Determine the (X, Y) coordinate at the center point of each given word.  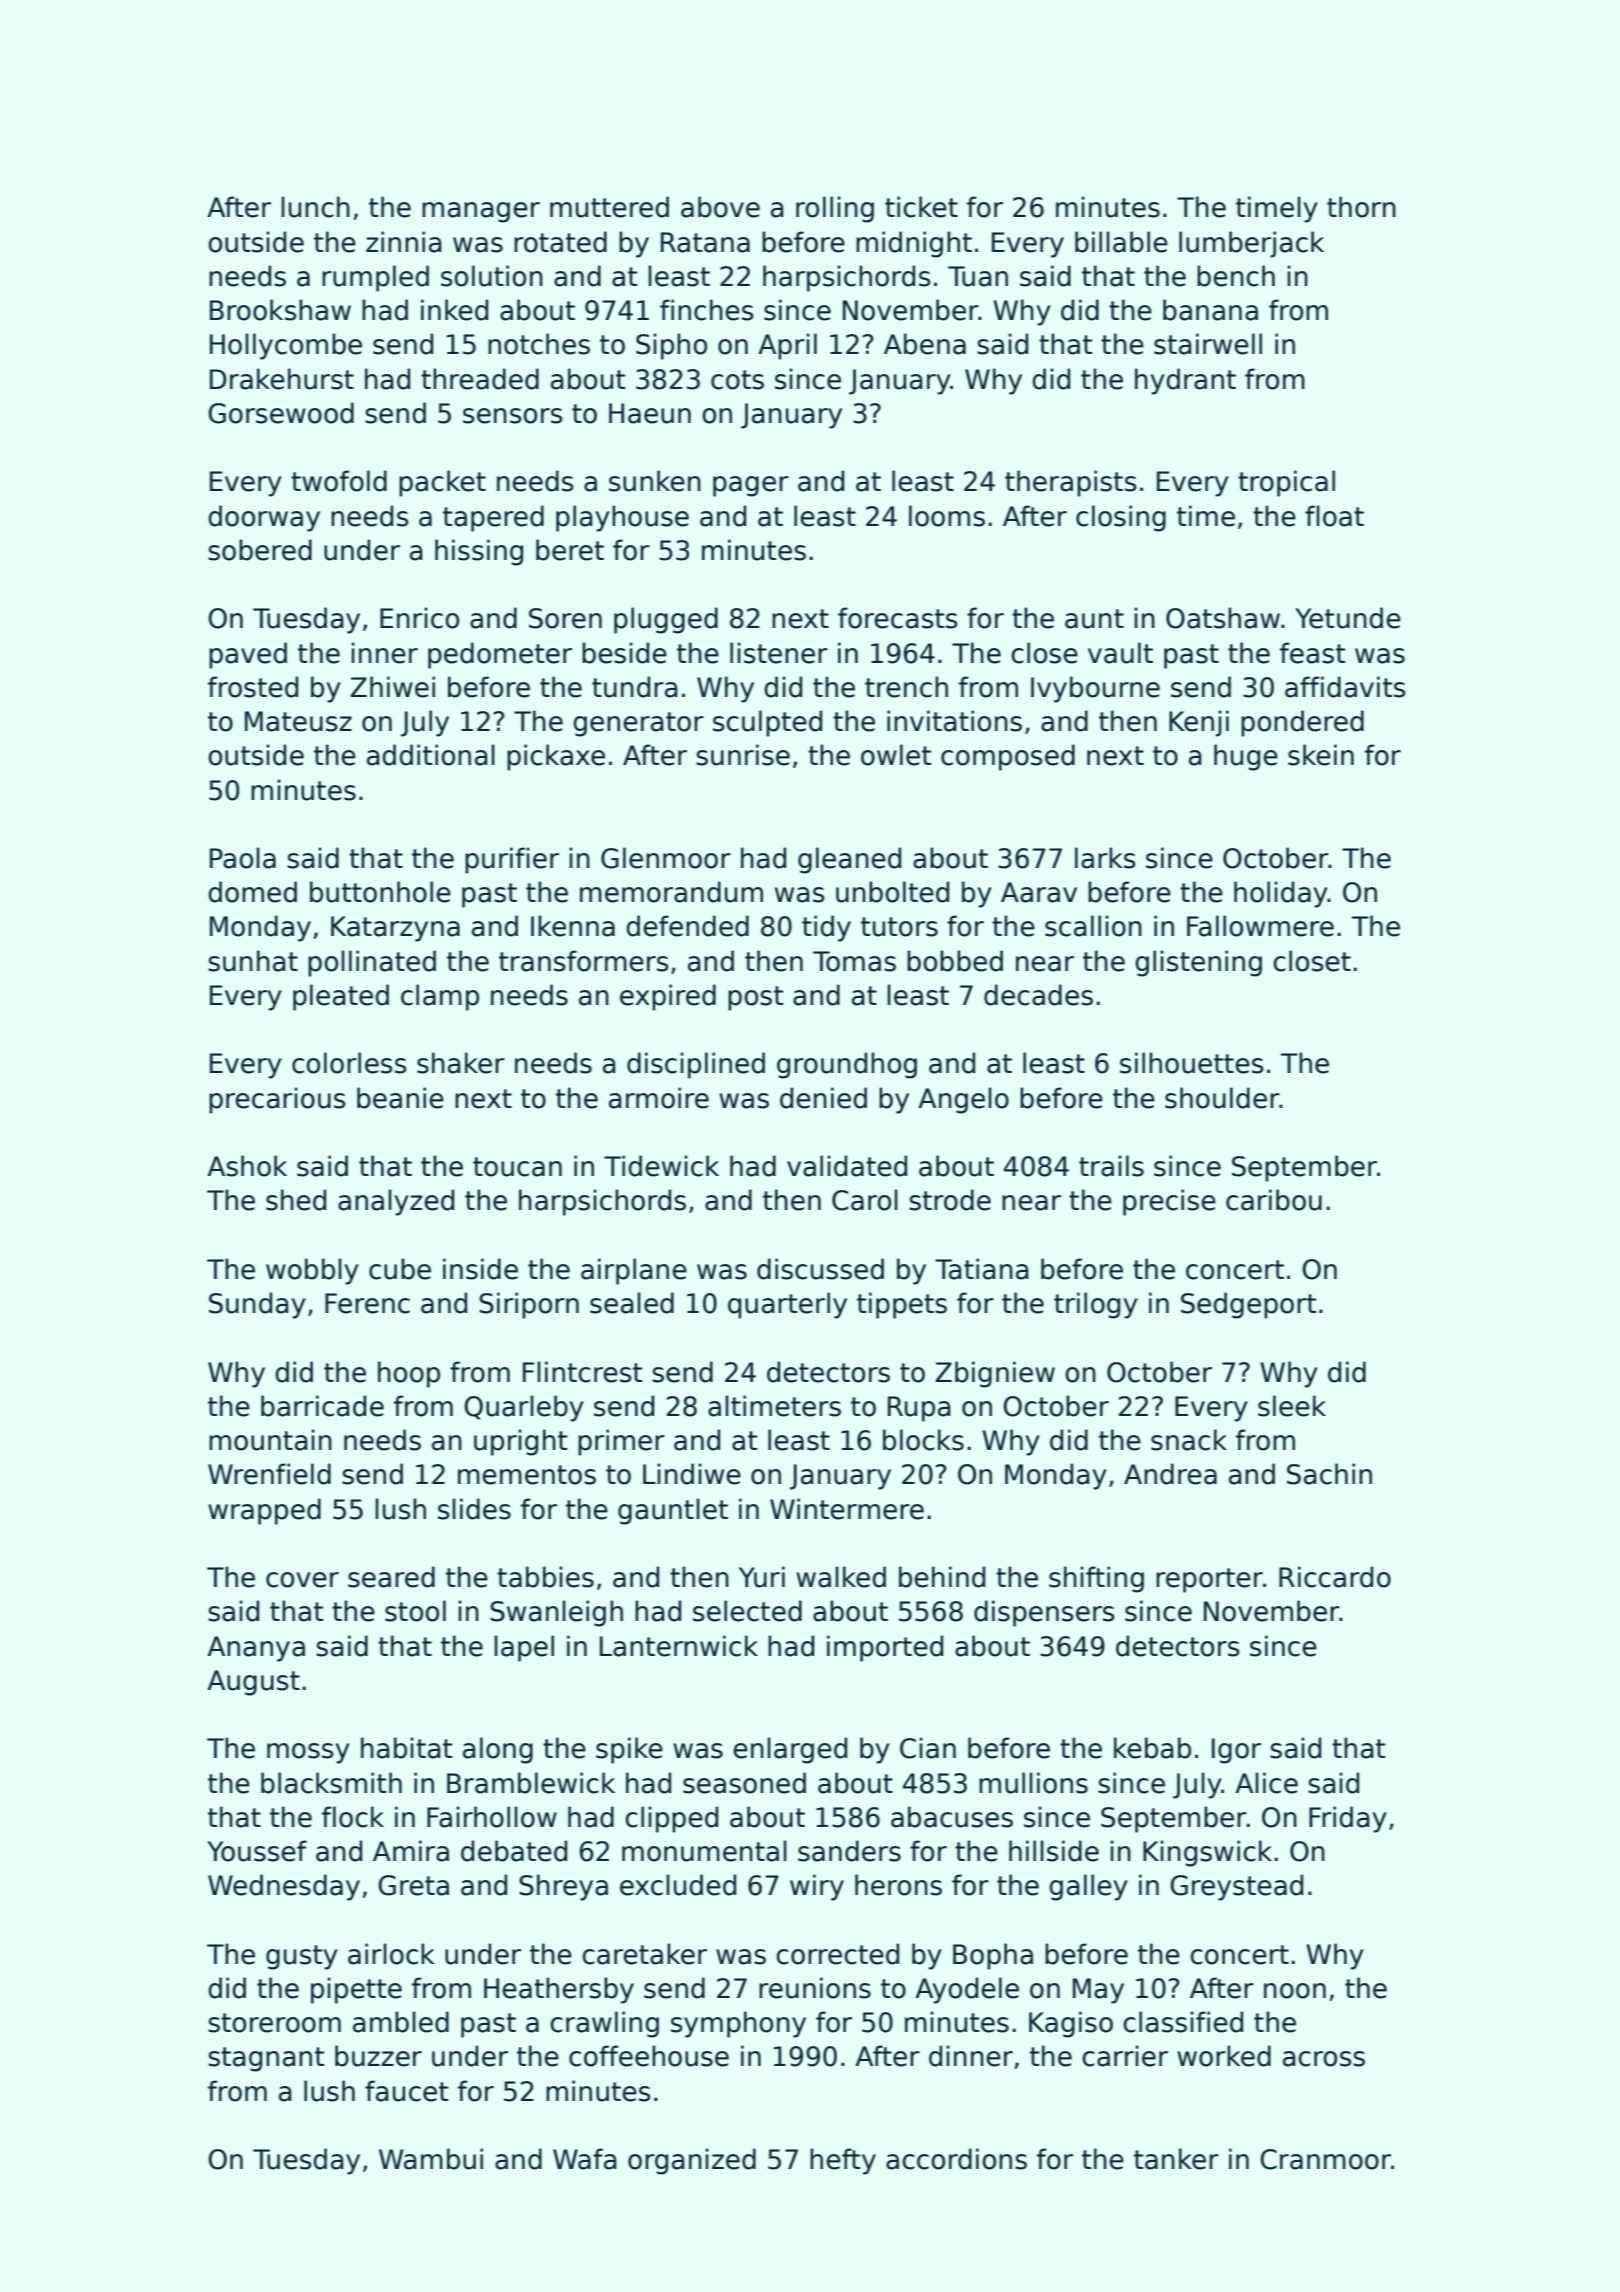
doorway (264, 518)
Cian (928, 1748)
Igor (1236, 1751)
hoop (409, 1374)
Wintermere (847, 1509)
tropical (1286, 483)
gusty (302, 1957)
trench (906, 687)
